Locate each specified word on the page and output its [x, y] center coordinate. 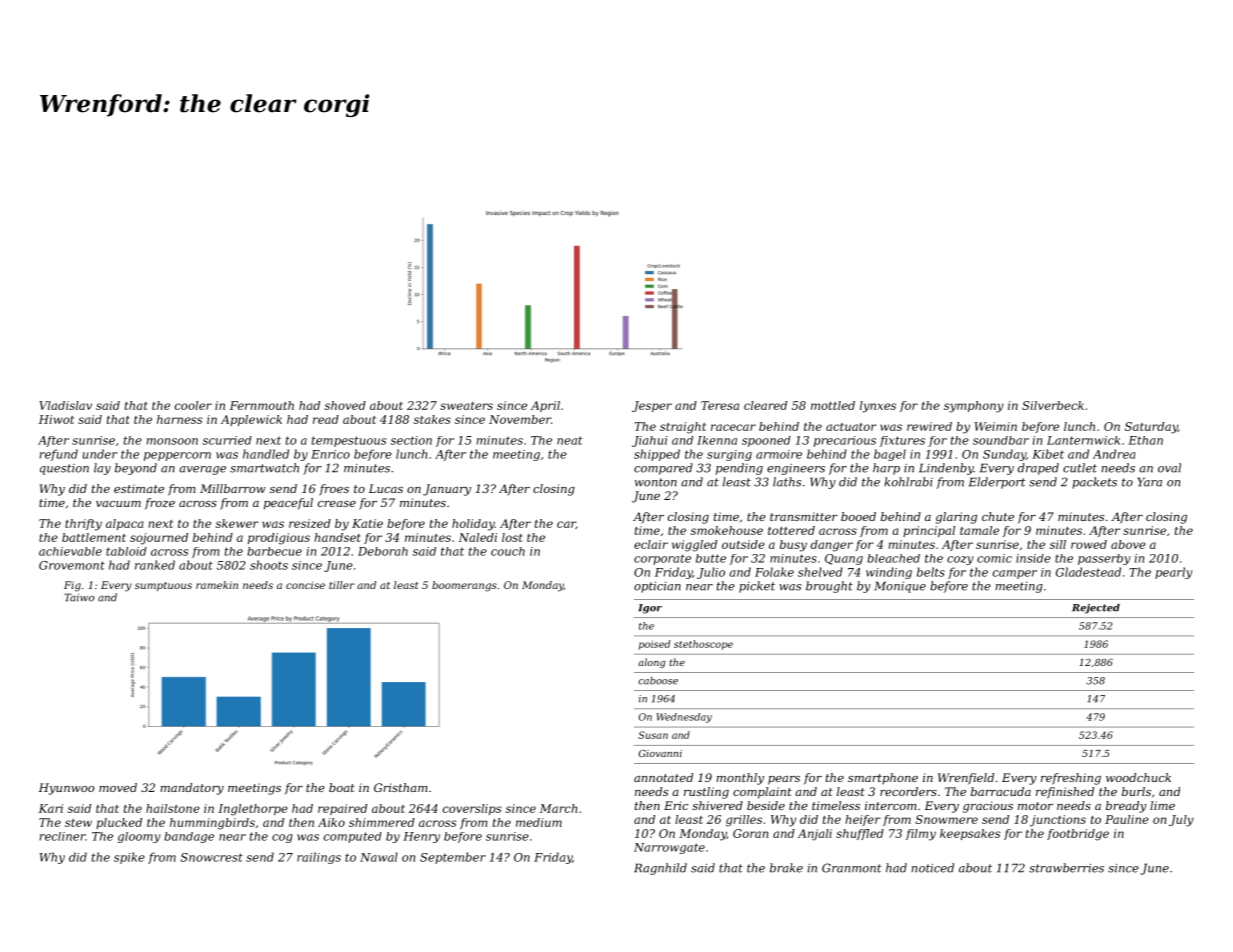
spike [129, 858]
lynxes [878, 407]
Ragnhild [660, 869]
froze [160, 503]
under [100, 454]
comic [994, 558]
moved [118, 787]
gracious [988, 807]
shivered [717, 805]
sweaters [466, 406]
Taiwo [79, 597]
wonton [656, 482]
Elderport [997, 483]
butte [711, 558]
